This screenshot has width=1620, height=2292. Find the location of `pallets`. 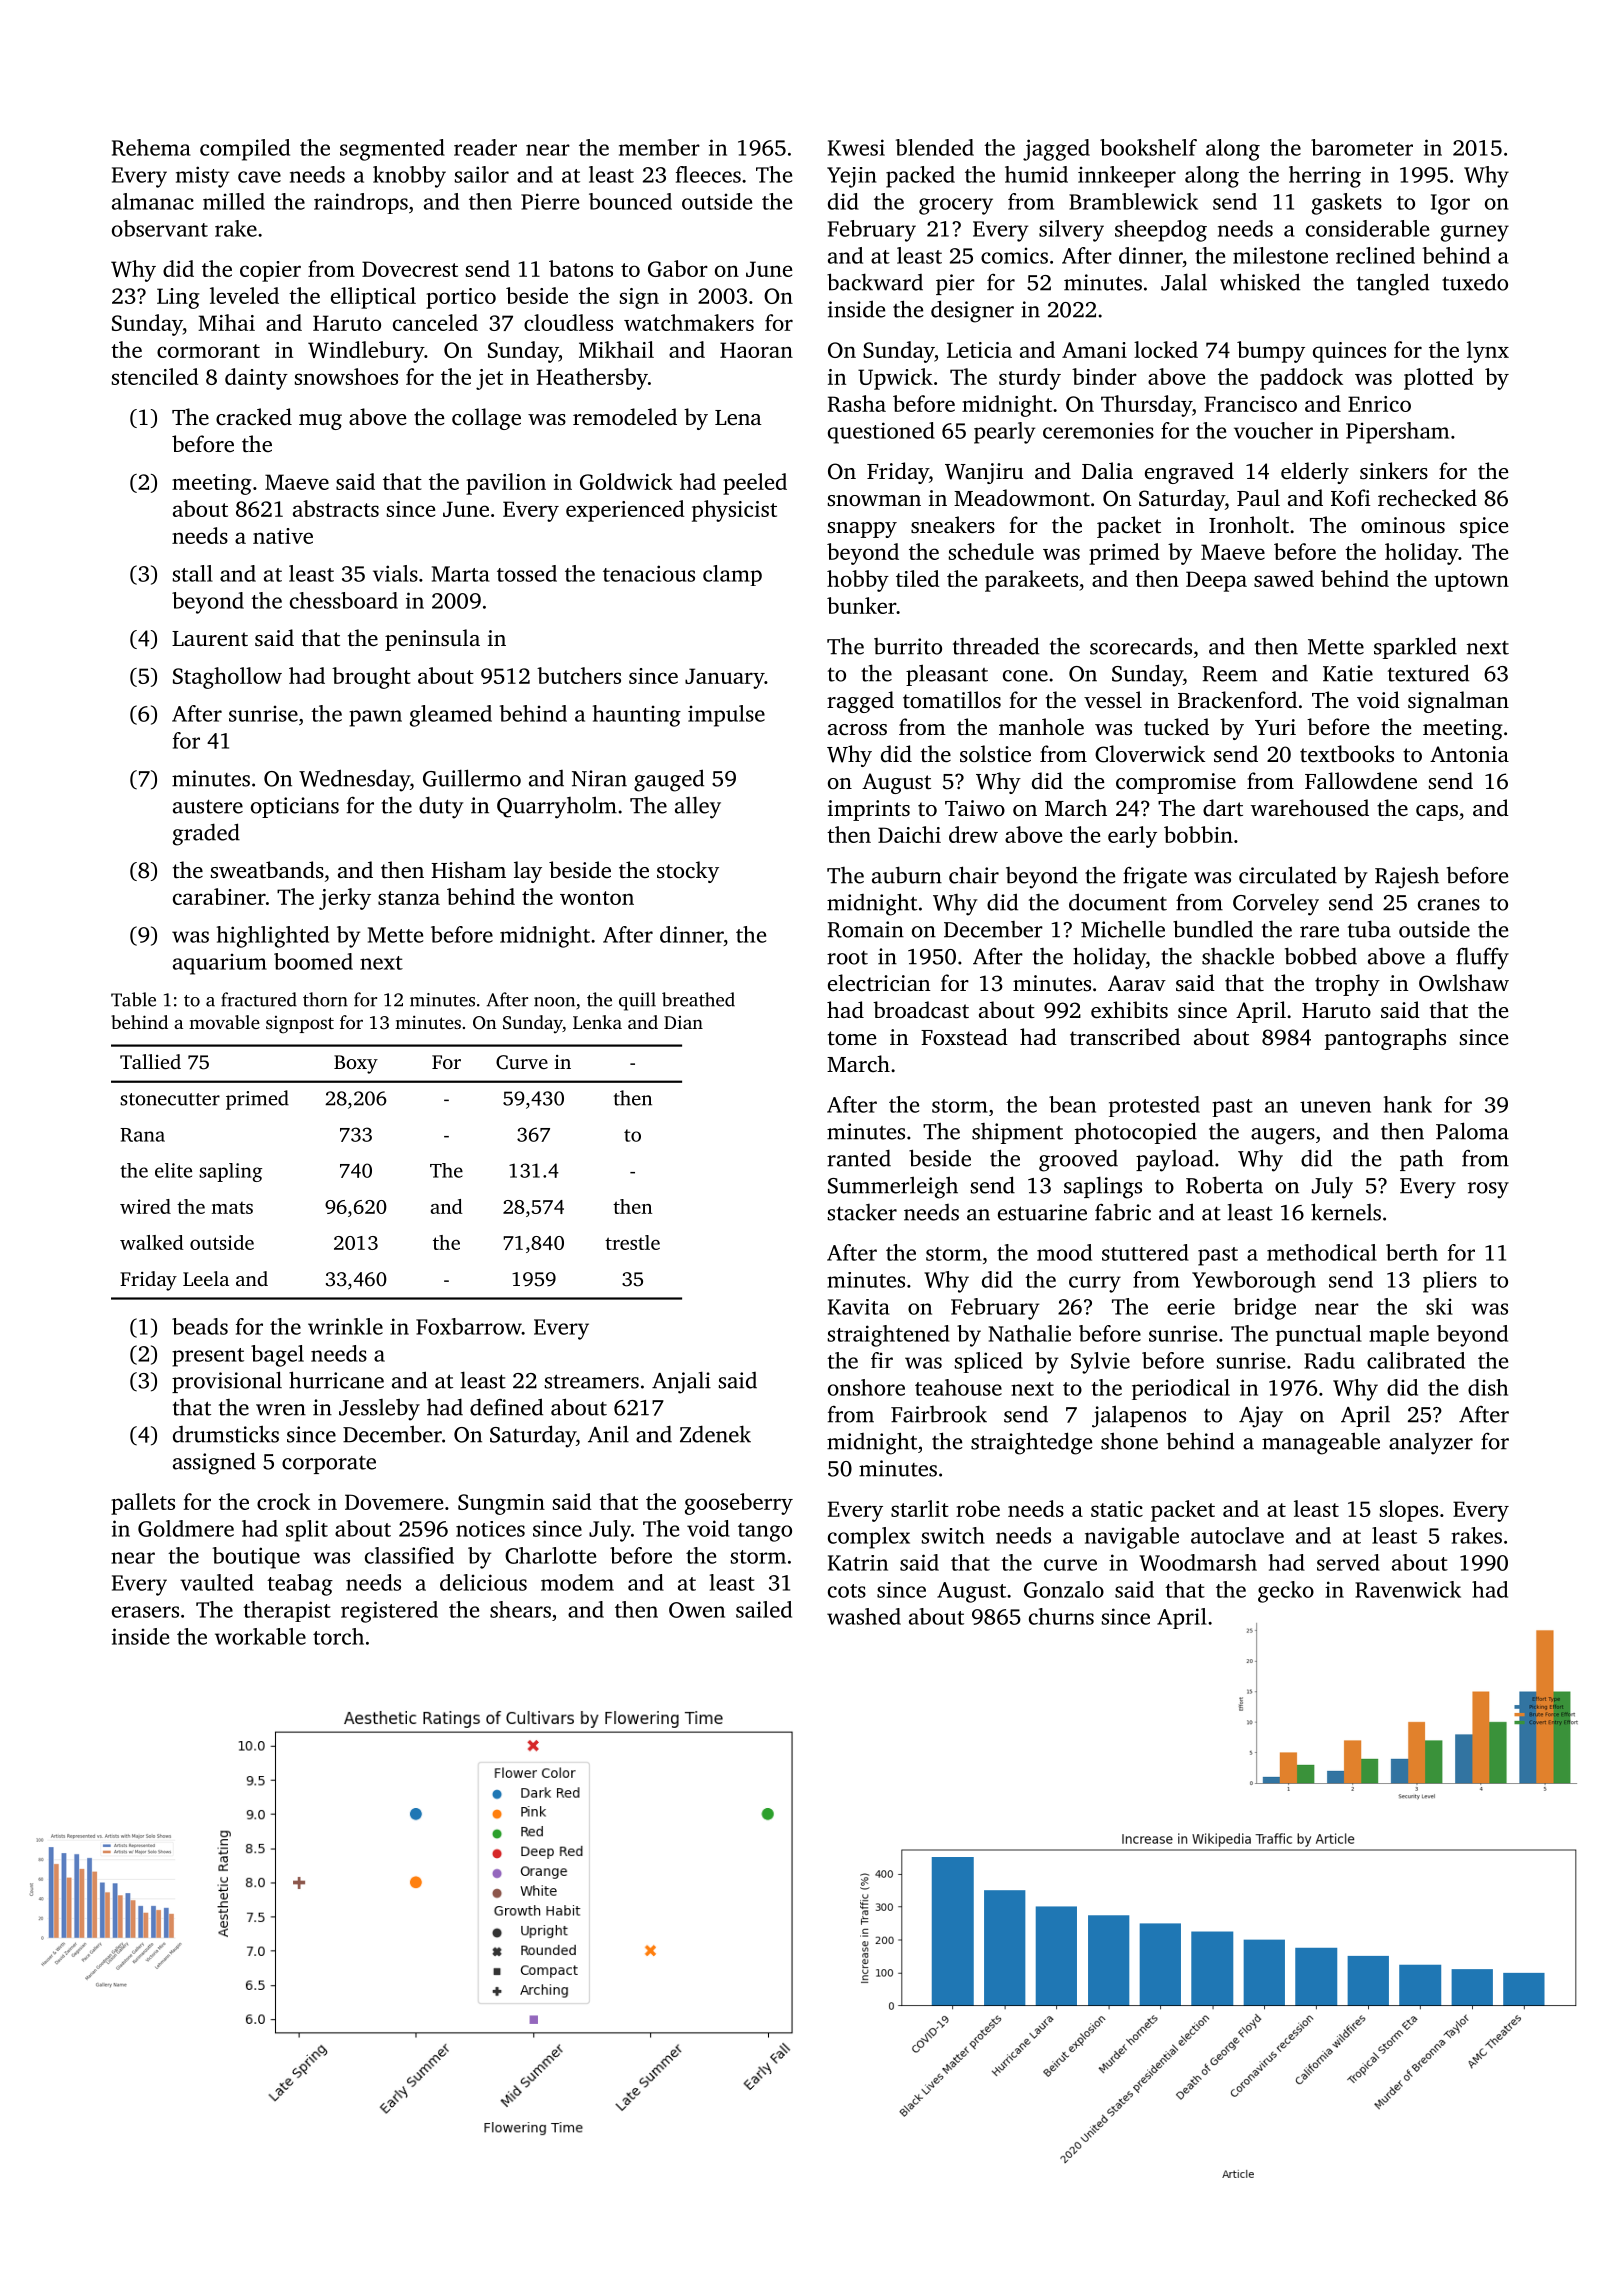

pallets is located at coordinates (143, 1504).
